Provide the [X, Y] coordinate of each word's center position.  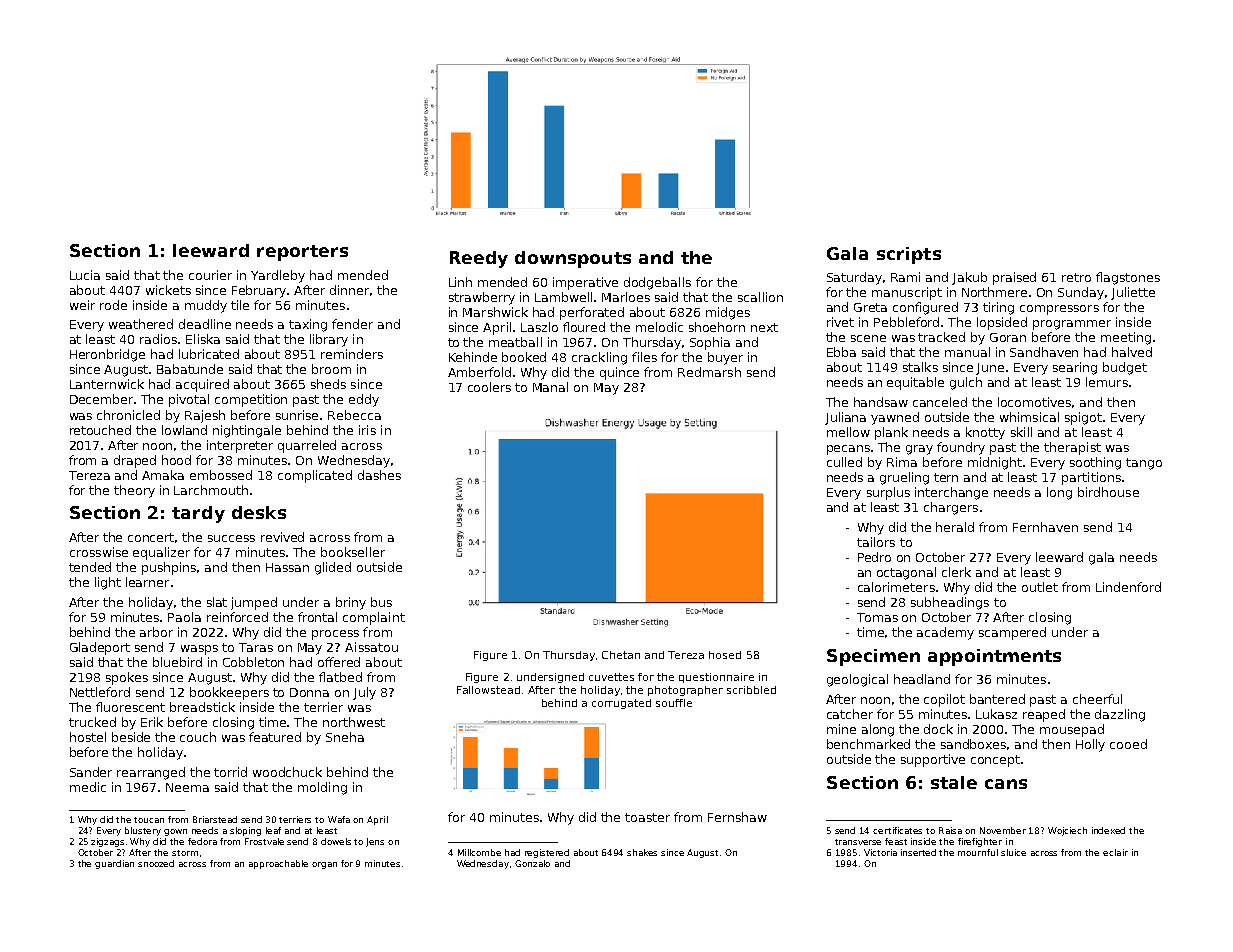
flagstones [1128, 278]
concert [151, 537]
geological [857, 680]
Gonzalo [532, 863]
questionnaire [716, 678]
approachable [278, 864]
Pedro [874, 557]
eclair [1115, 852]
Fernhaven [1045, 527]
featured [275, 737]
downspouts [573, 259]
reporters [302, 253]
